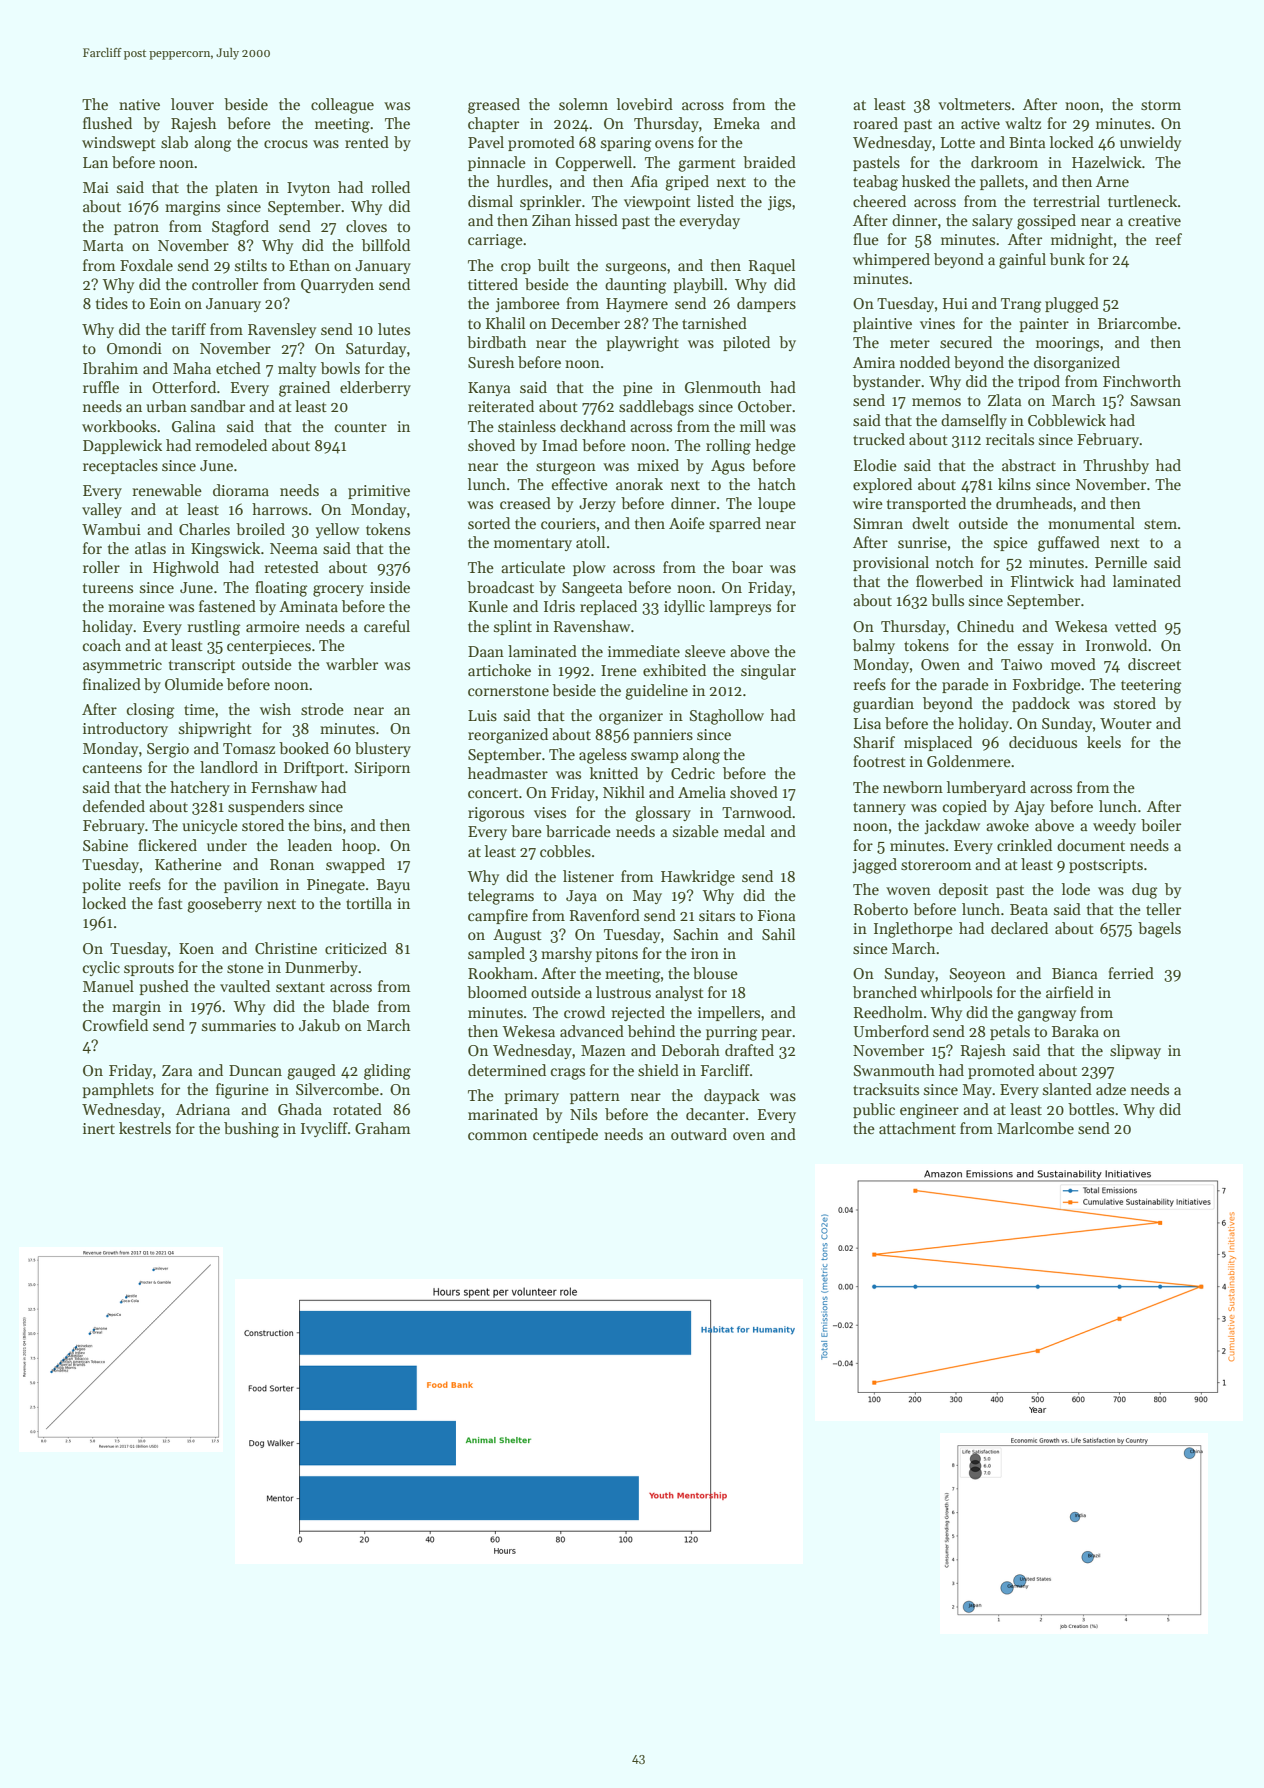 The width and height of the screenshot is (1264, 1788). Describe the element at coordinates (251, 1130) in the screenshot. I see `bushing` at that location.
